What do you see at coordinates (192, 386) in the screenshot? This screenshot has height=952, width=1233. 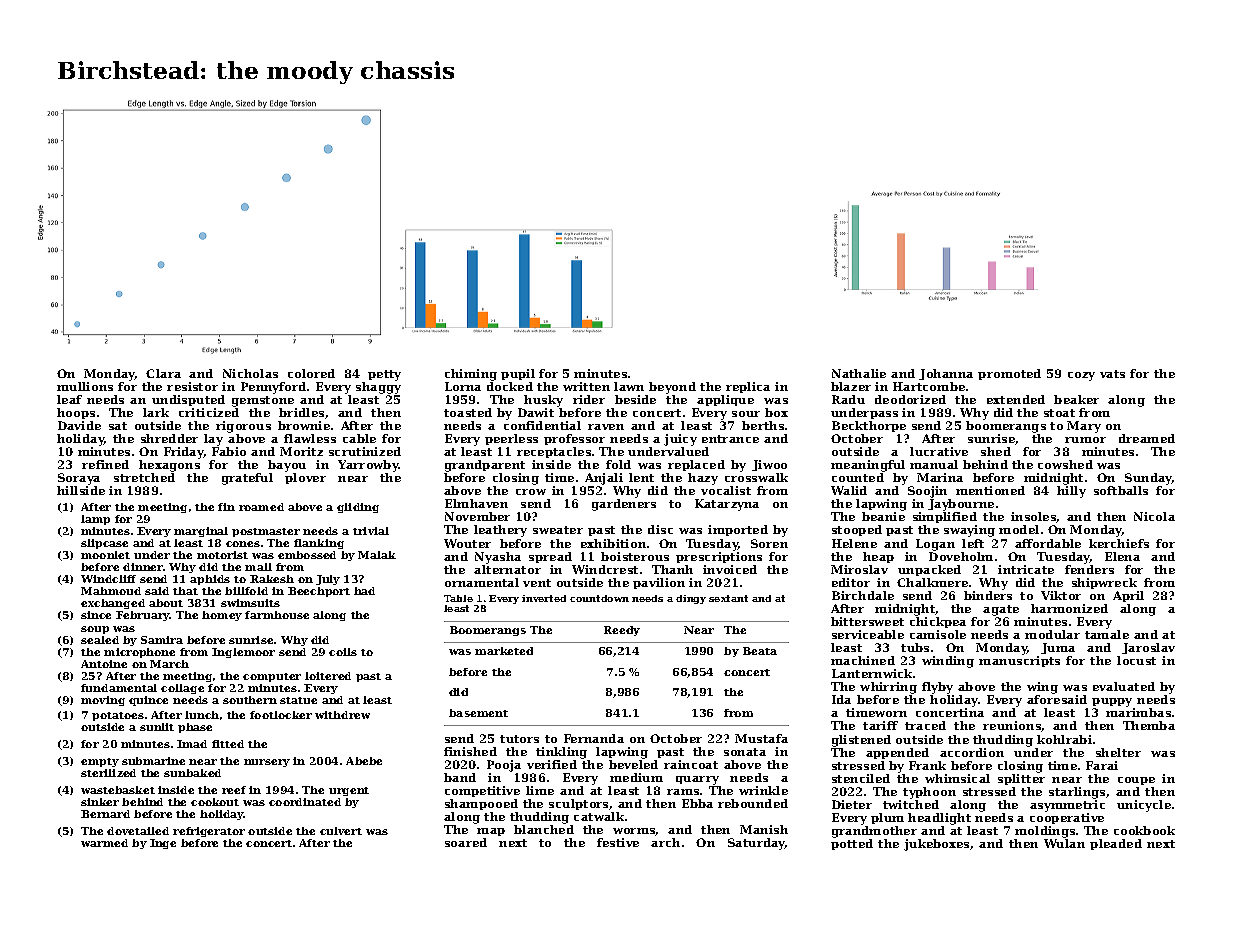 I see `resistor` at bounding box center [192, 386].
